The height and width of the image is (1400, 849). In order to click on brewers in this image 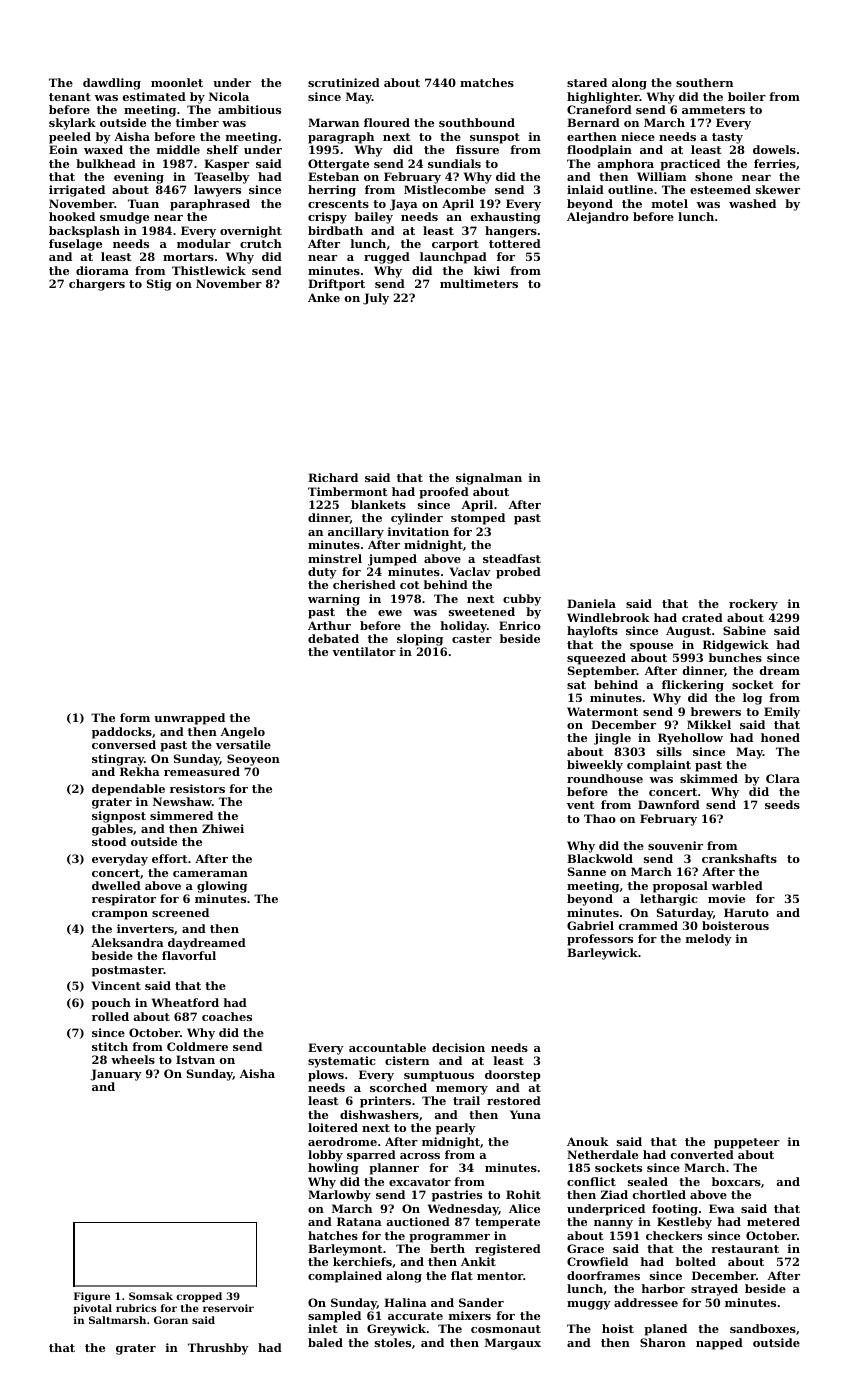, I will do `click(716, 711)`.
